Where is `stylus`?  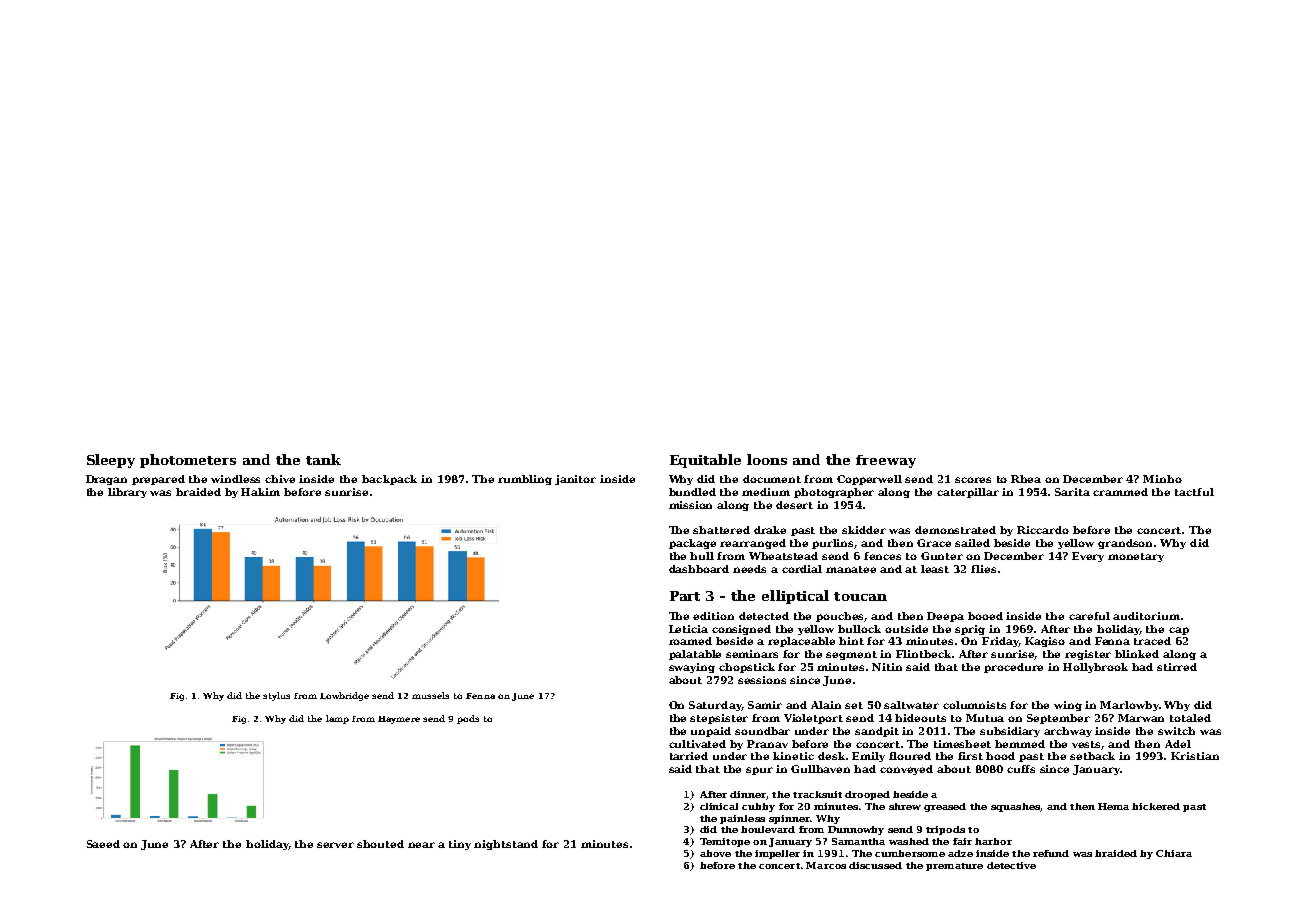 stylus is located at coordinates (276, 696).
